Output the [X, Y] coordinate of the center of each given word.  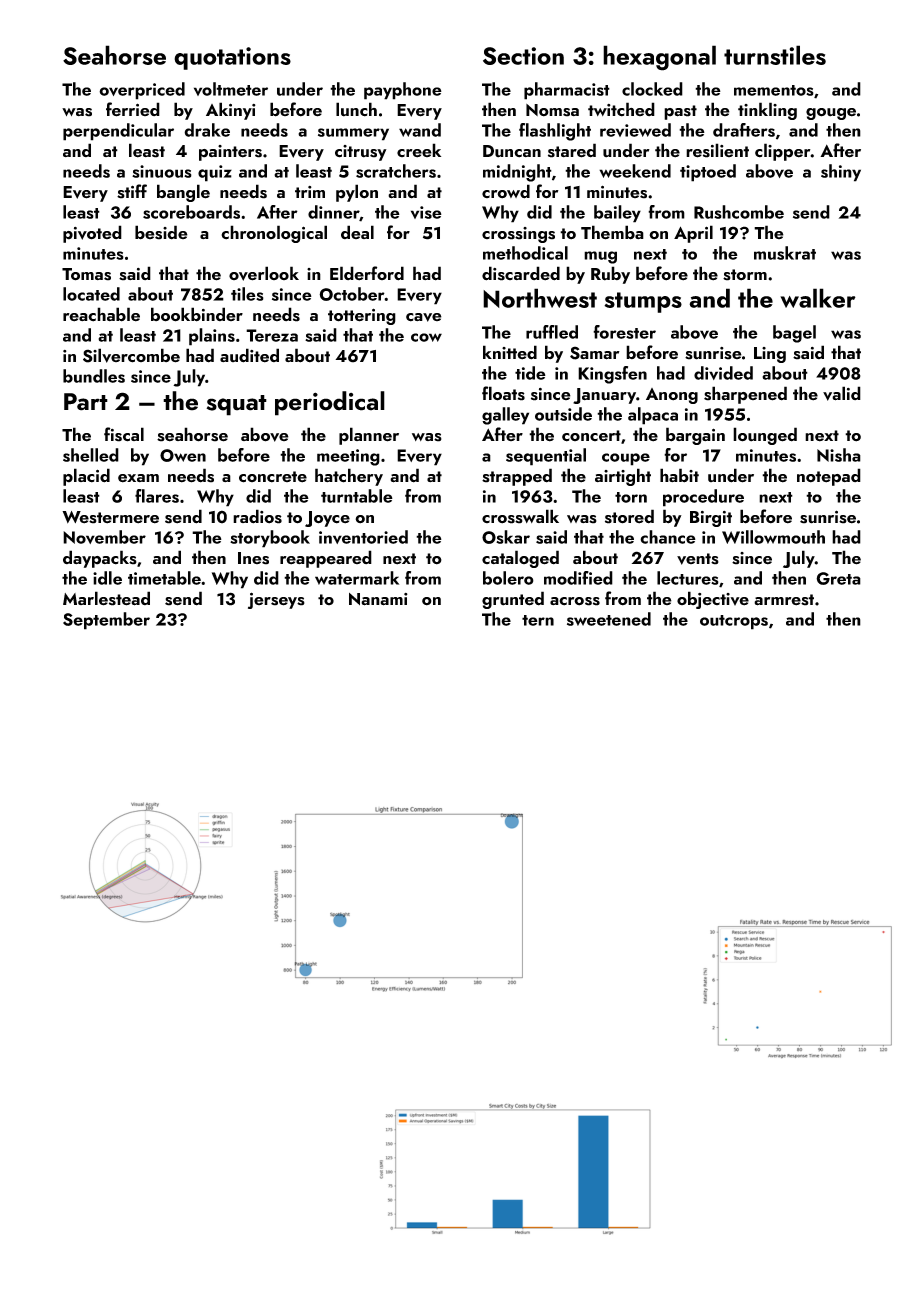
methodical [525, 253]
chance [668, 537]
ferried [133, 109]
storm [745, 275]
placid [86, 477]
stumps [643, 302]
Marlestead [106, 598]
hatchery [349, 477]
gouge [831, 114]
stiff [132, 191]
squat [236, 405]
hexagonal [659, 58]
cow [426, 337]
